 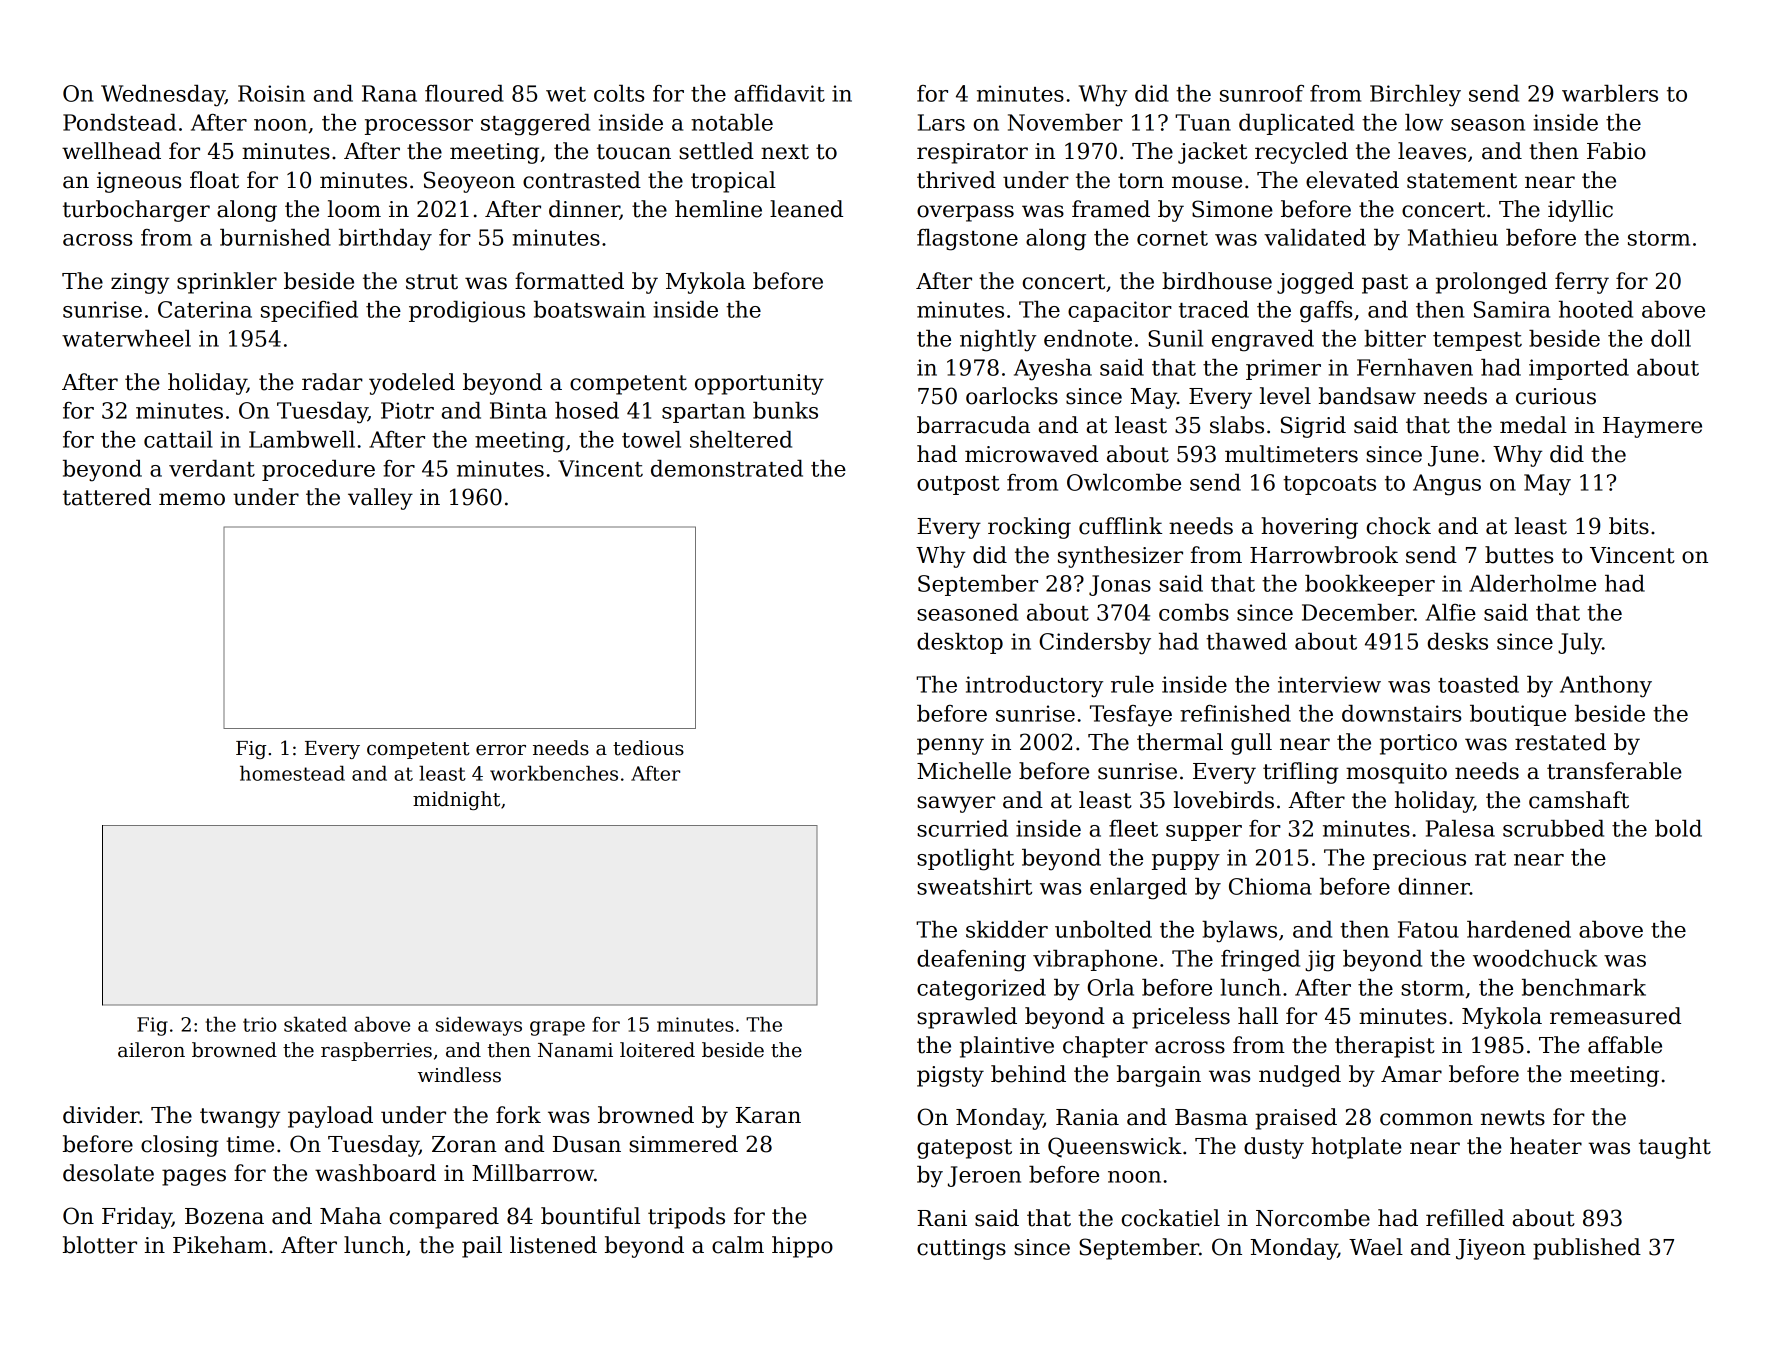 I want to click on warblers, so click(x=1610, y=93).
